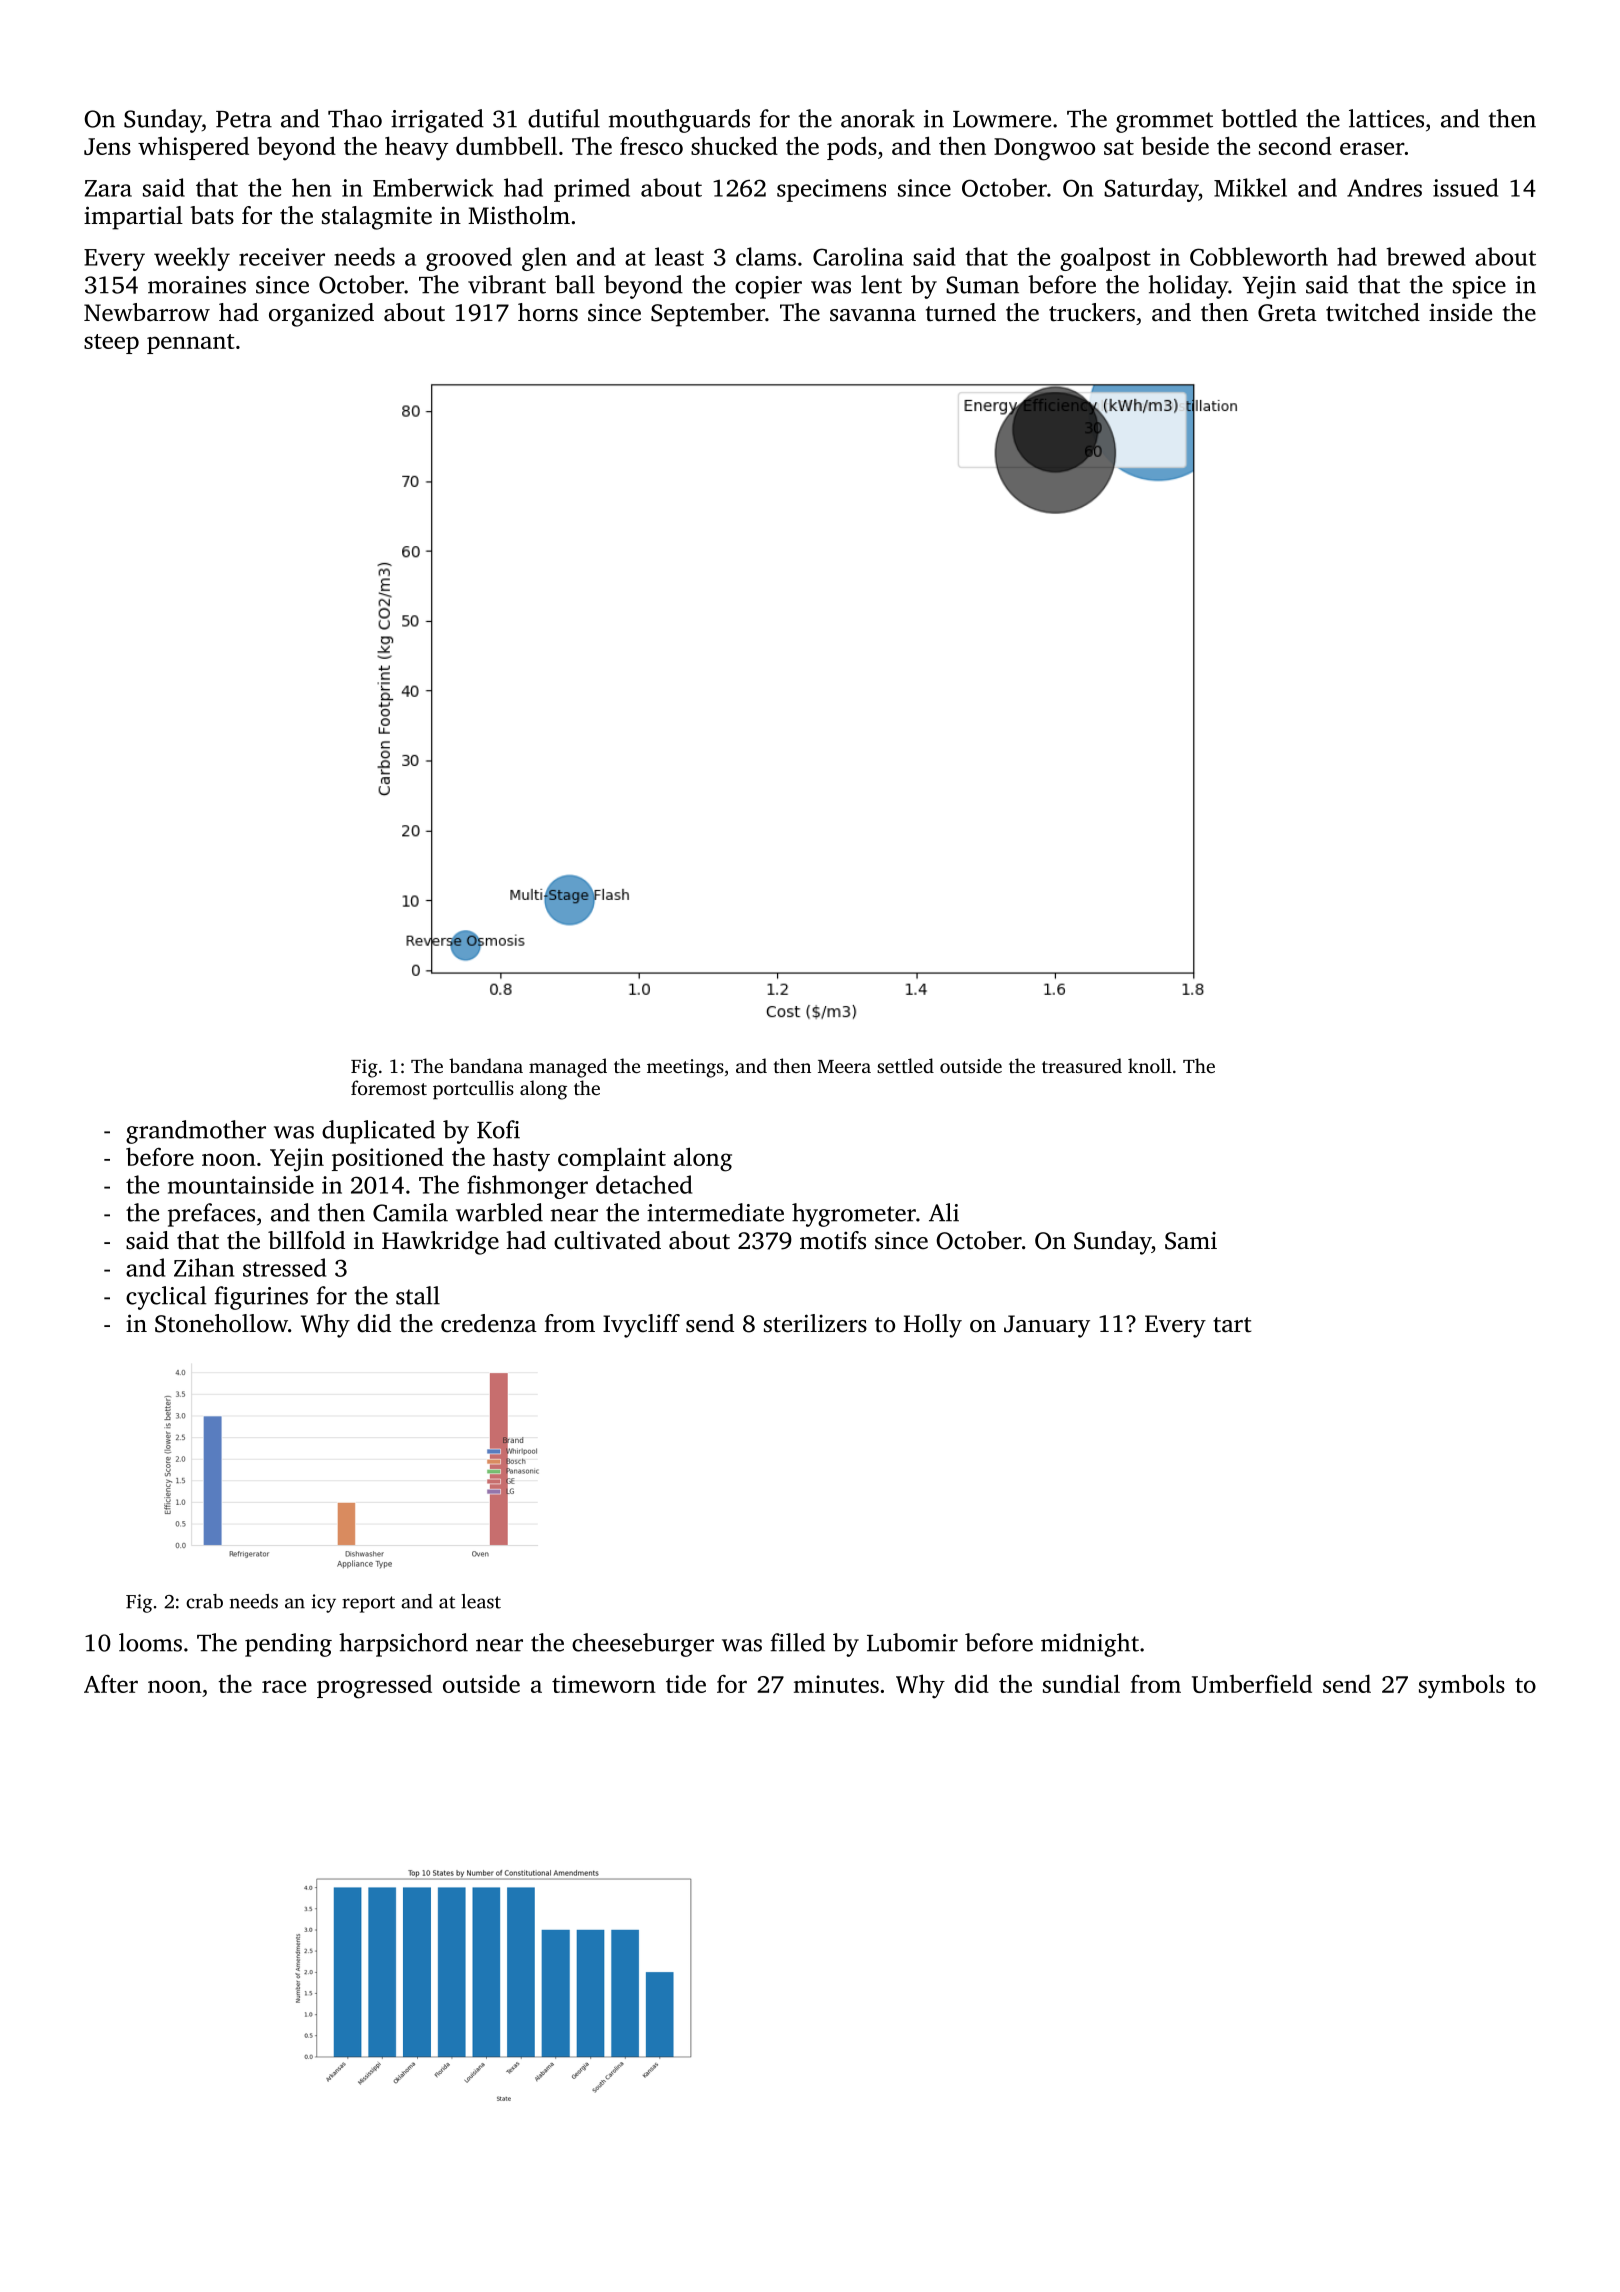  I want to click on crab, so click(204, 1601).
